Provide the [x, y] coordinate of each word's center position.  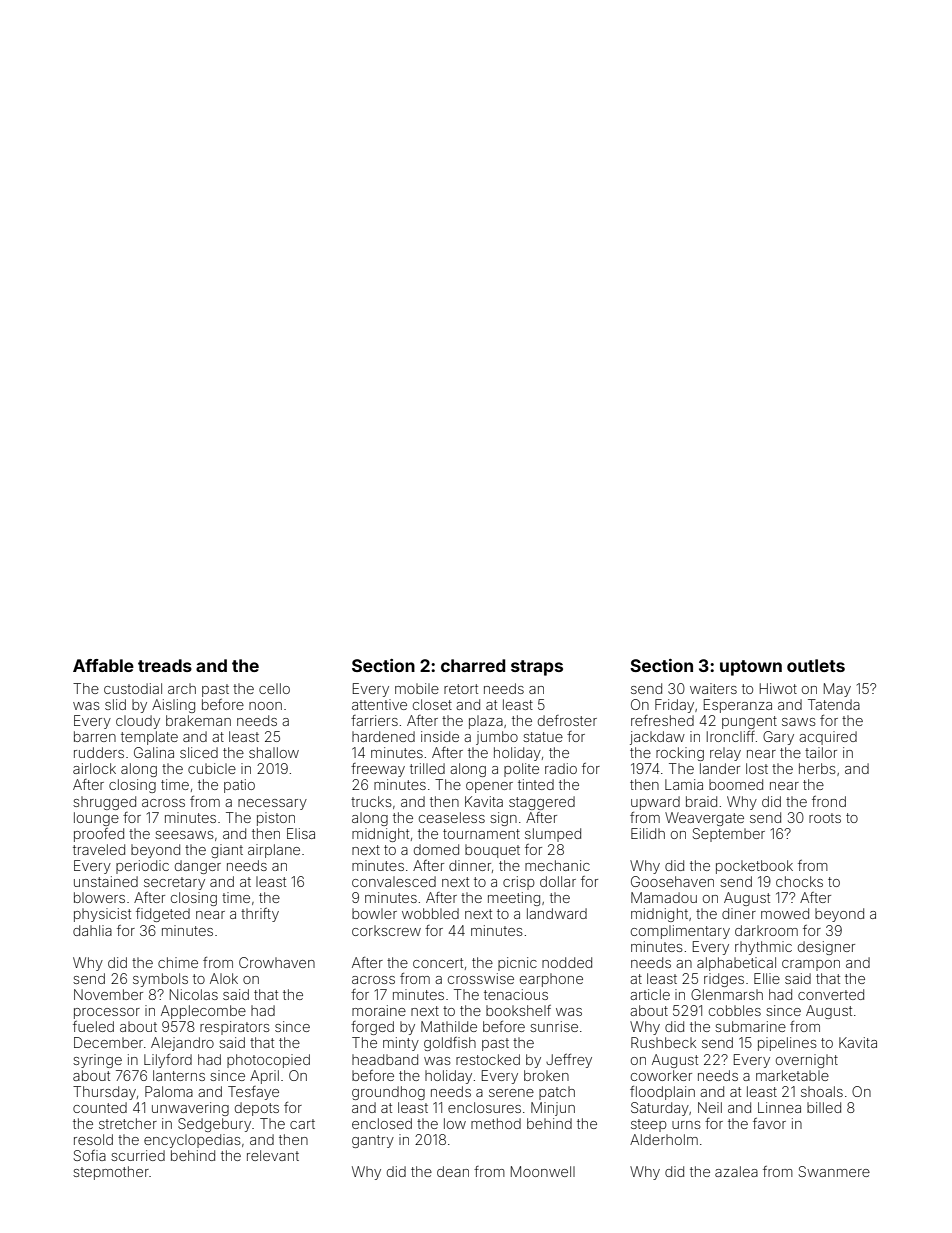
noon [265, 706]
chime [178, 962]
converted [831, 994]
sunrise [554, 1026]
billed [824, 1107]
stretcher [128, 1123]
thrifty [260, 915]
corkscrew [386, 930]
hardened [383, 736]
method [496, 1123]
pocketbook [754, 867]
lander [720, 768]
